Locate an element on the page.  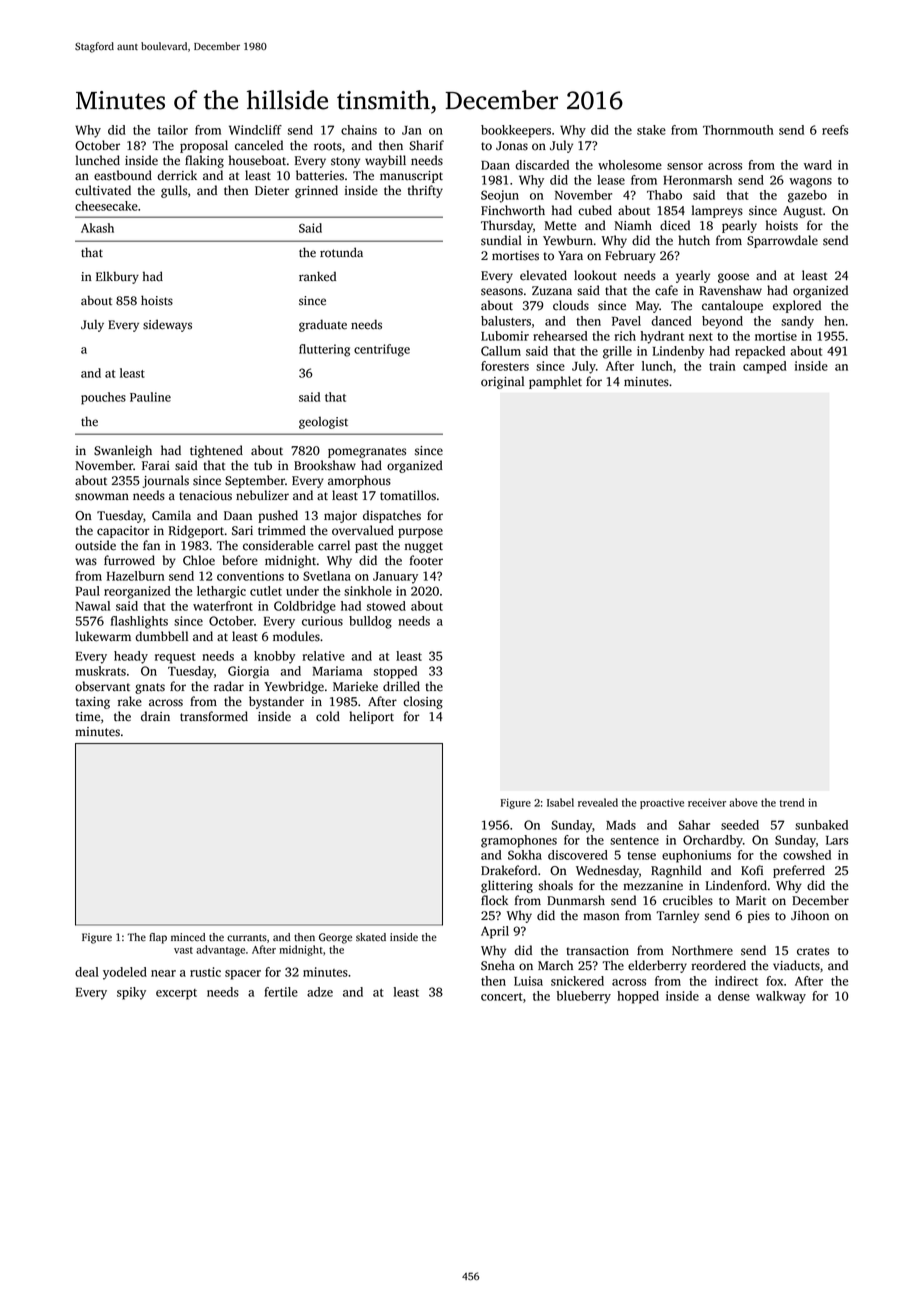
flap is located at coordinates (158, 938).
